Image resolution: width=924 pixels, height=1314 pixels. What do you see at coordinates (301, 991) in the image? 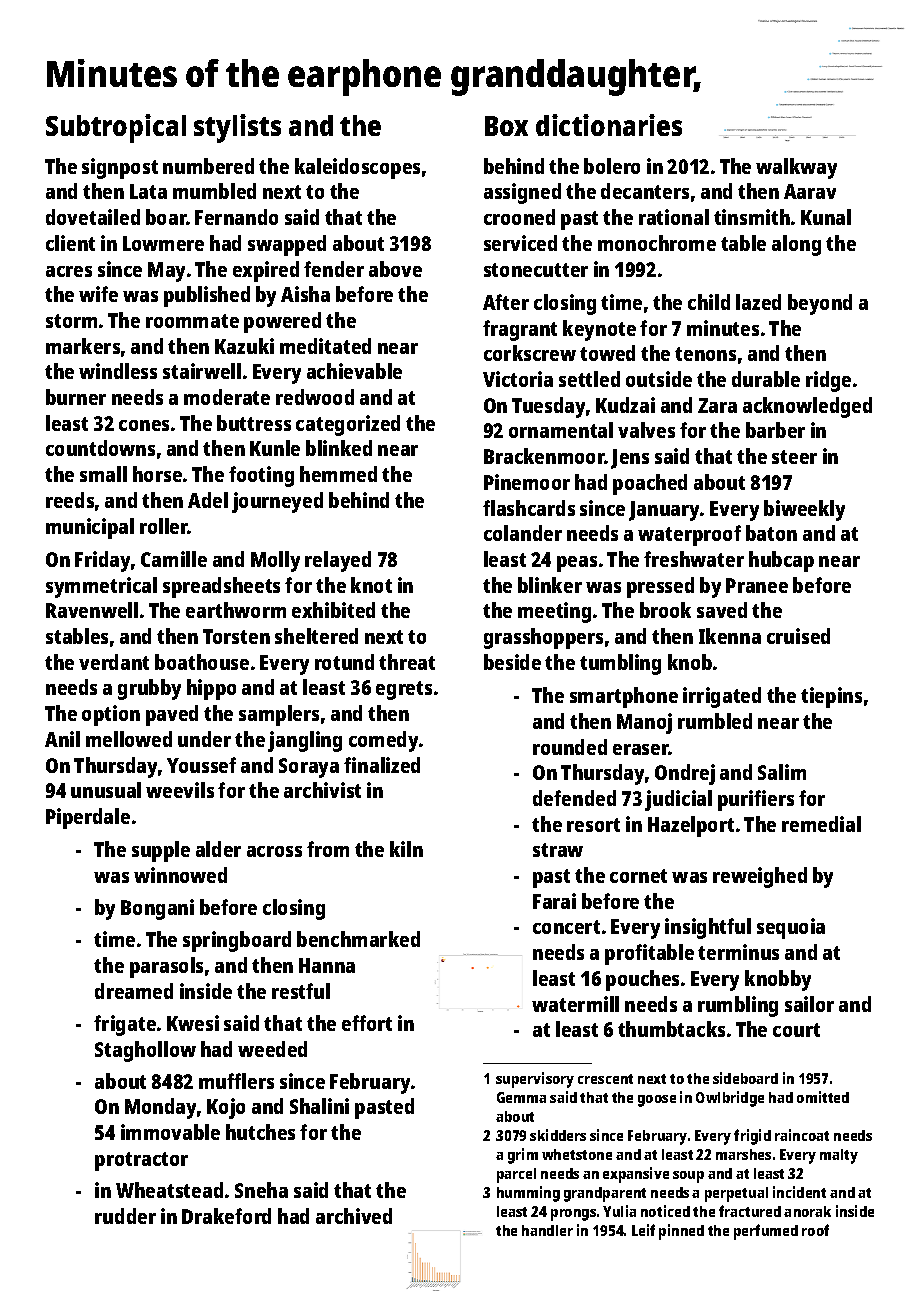
I see `restful` at bounding box center [301, 991].
